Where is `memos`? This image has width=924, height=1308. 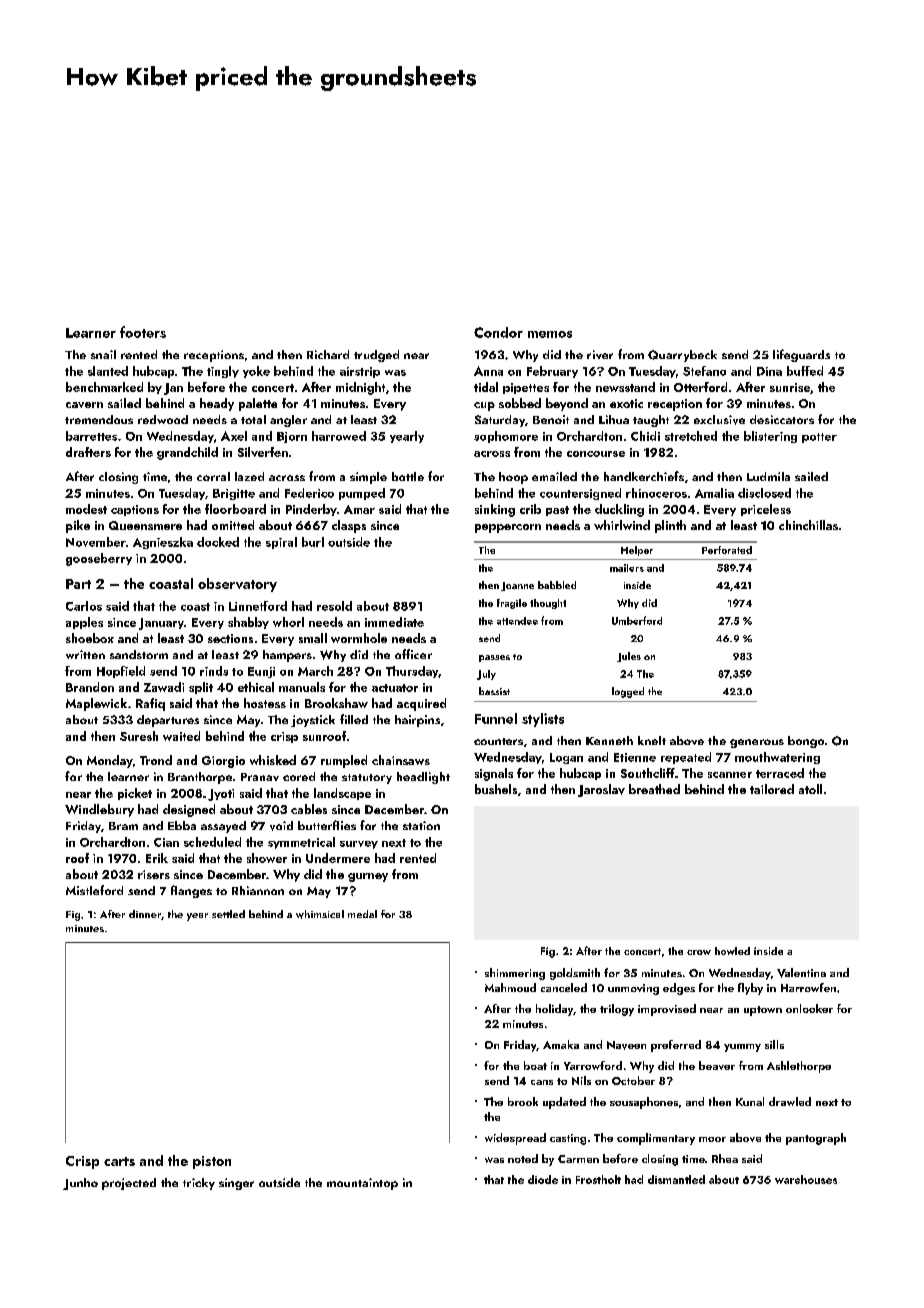
memos is located at coordinates (550, 334).
